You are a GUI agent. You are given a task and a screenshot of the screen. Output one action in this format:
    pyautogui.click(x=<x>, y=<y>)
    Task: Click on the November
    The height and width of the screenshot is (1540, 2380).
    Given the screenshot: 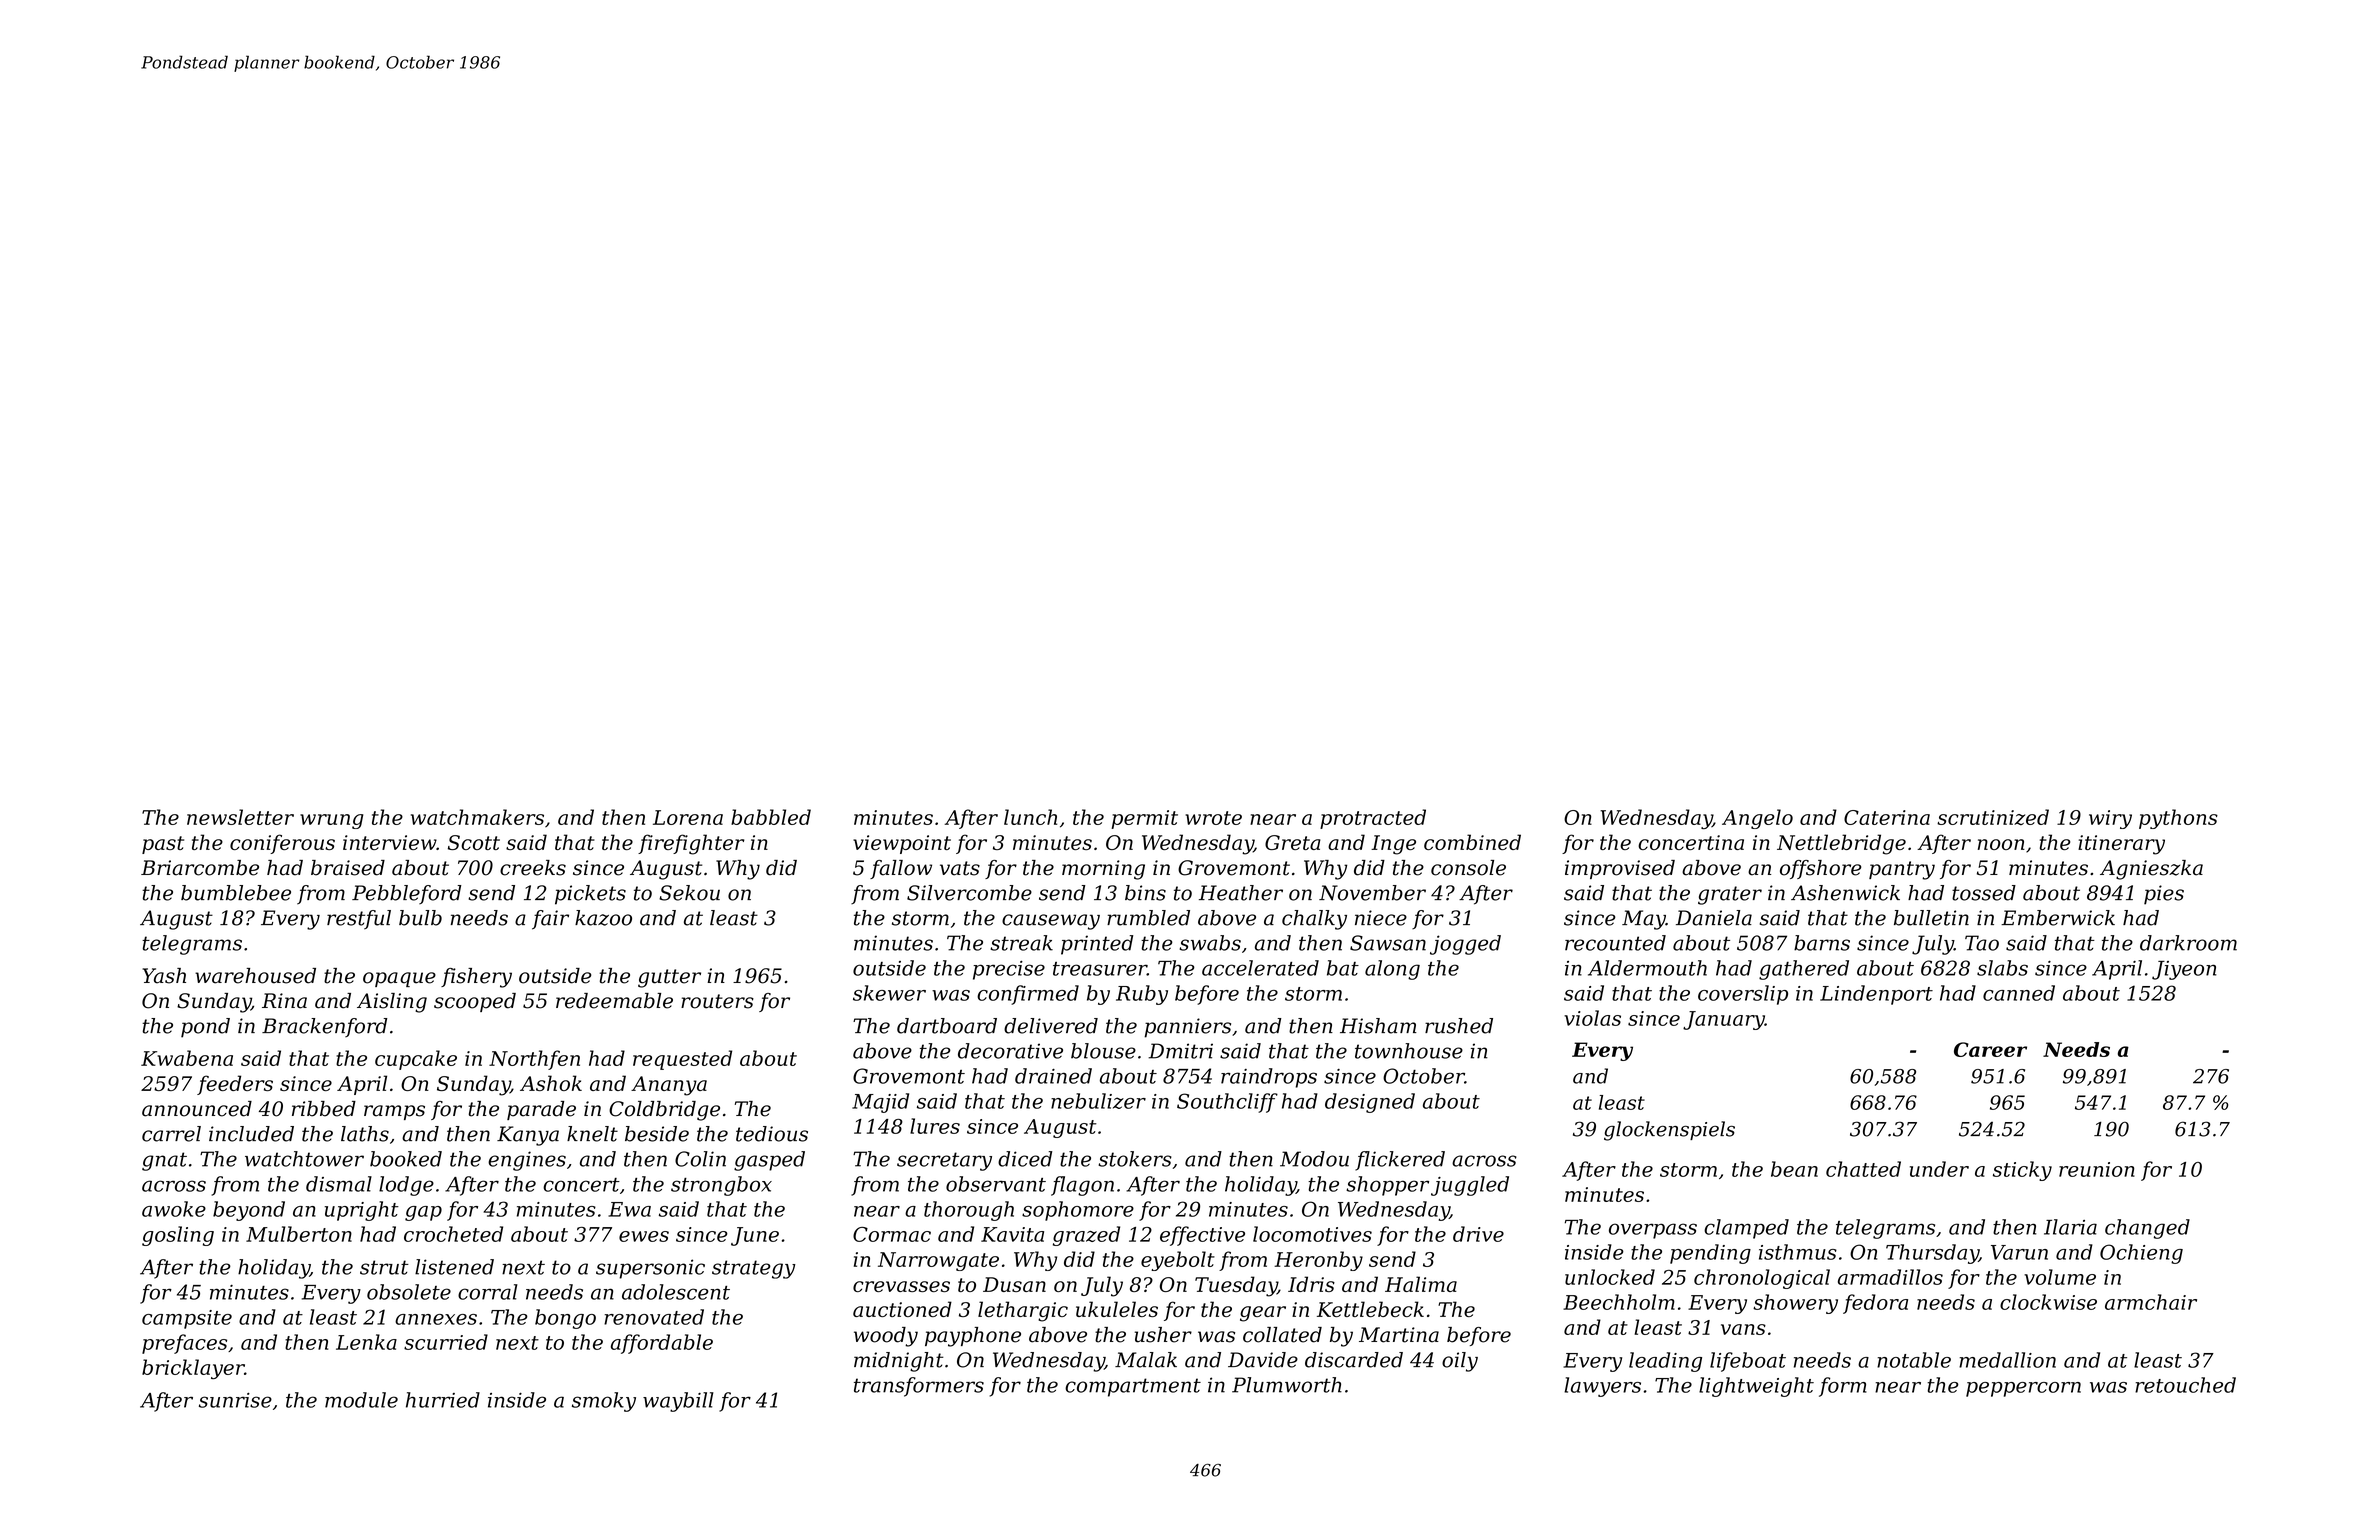 What is the action you would take?
    pyautogui.click(x=1372, y=893)
